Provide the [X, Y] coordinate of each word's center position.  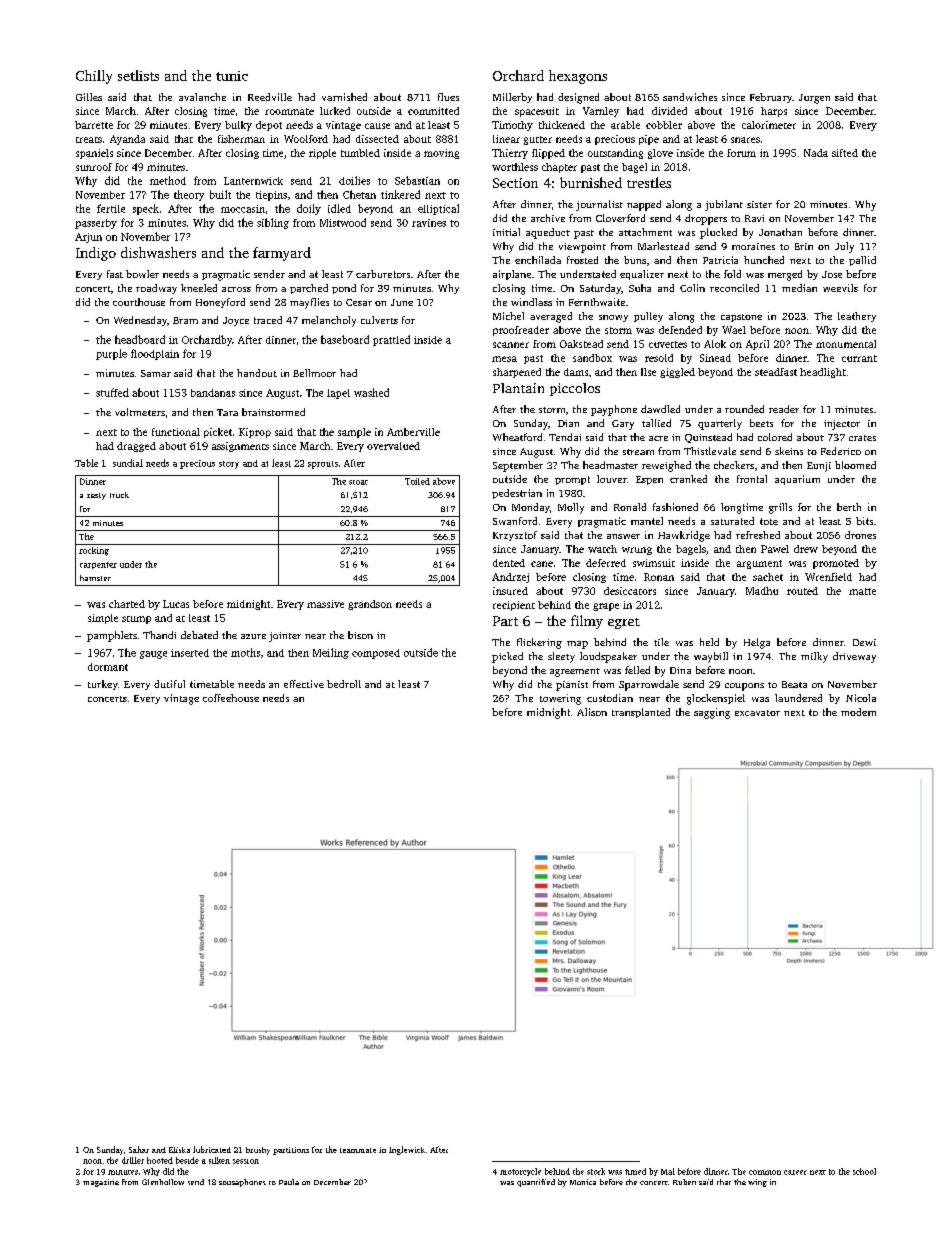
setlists [138, 75]
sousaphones [242, 1183]
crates [862, 438]
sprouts [323, 465]
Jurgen [814, 99]
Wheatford [517, 437]
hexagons [578, 77]
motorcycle [520, 1172]
